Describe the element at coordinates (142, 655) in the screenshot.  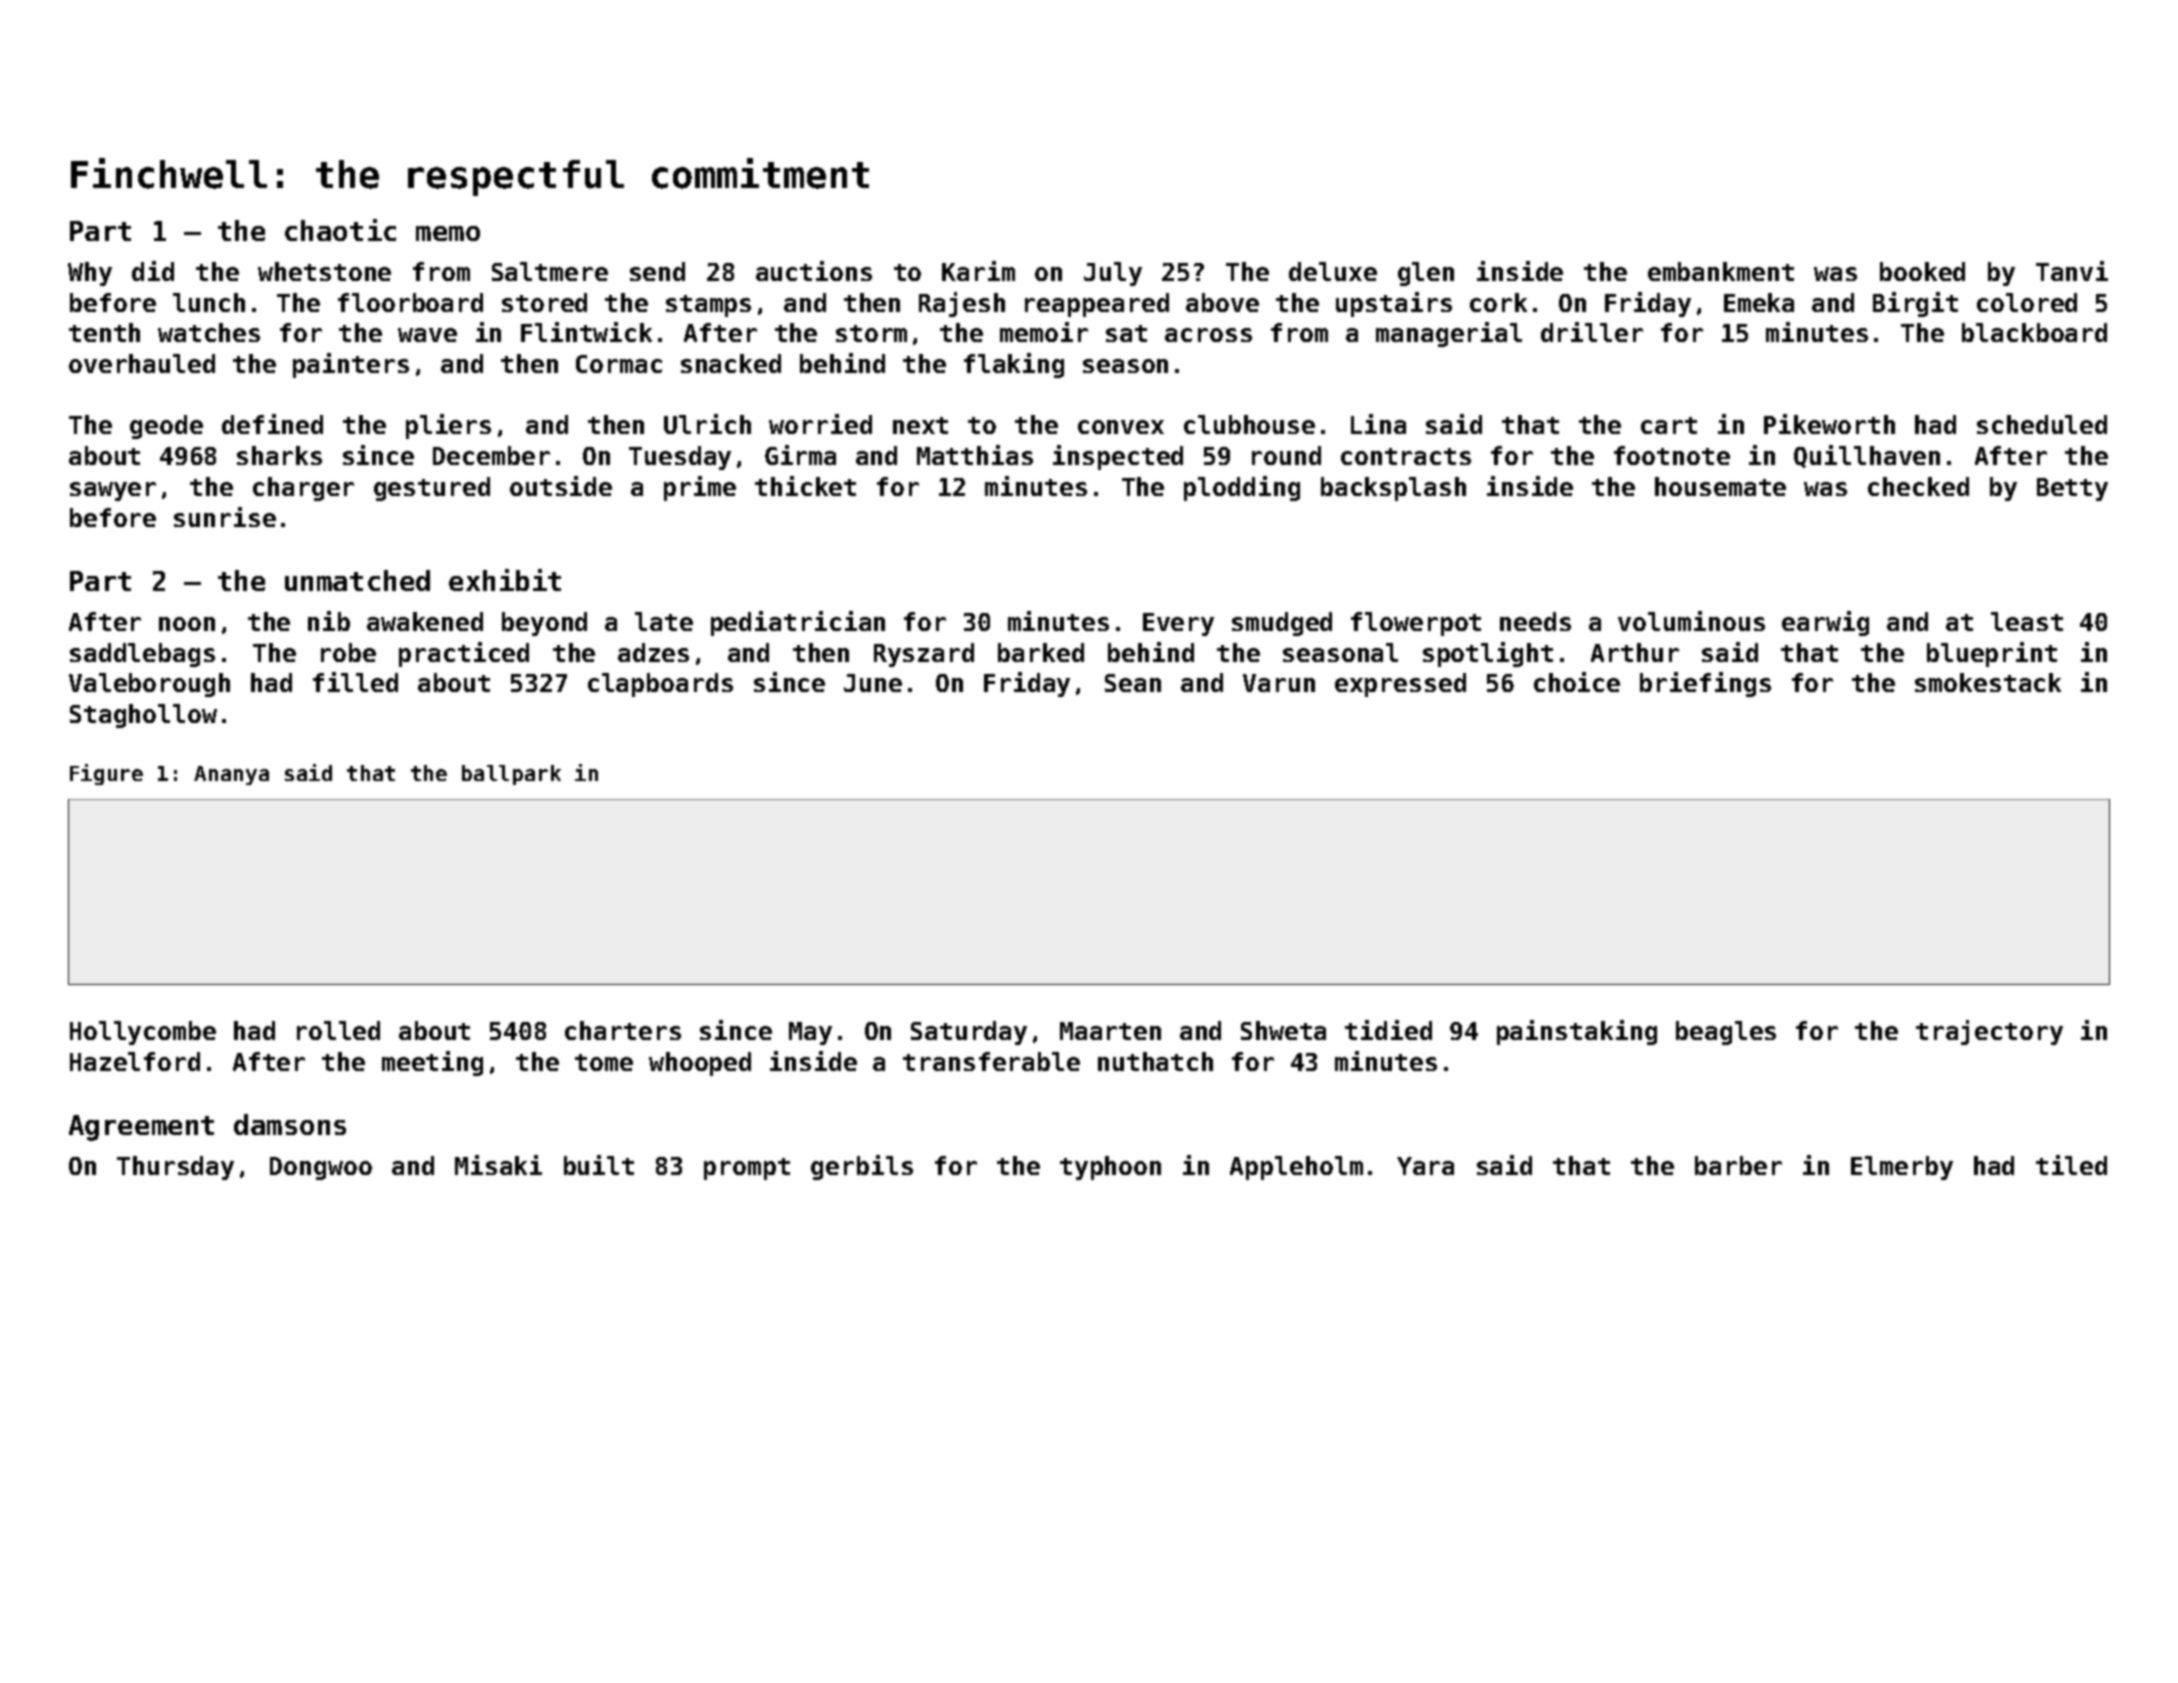
I see `saddlebags` at that location.
